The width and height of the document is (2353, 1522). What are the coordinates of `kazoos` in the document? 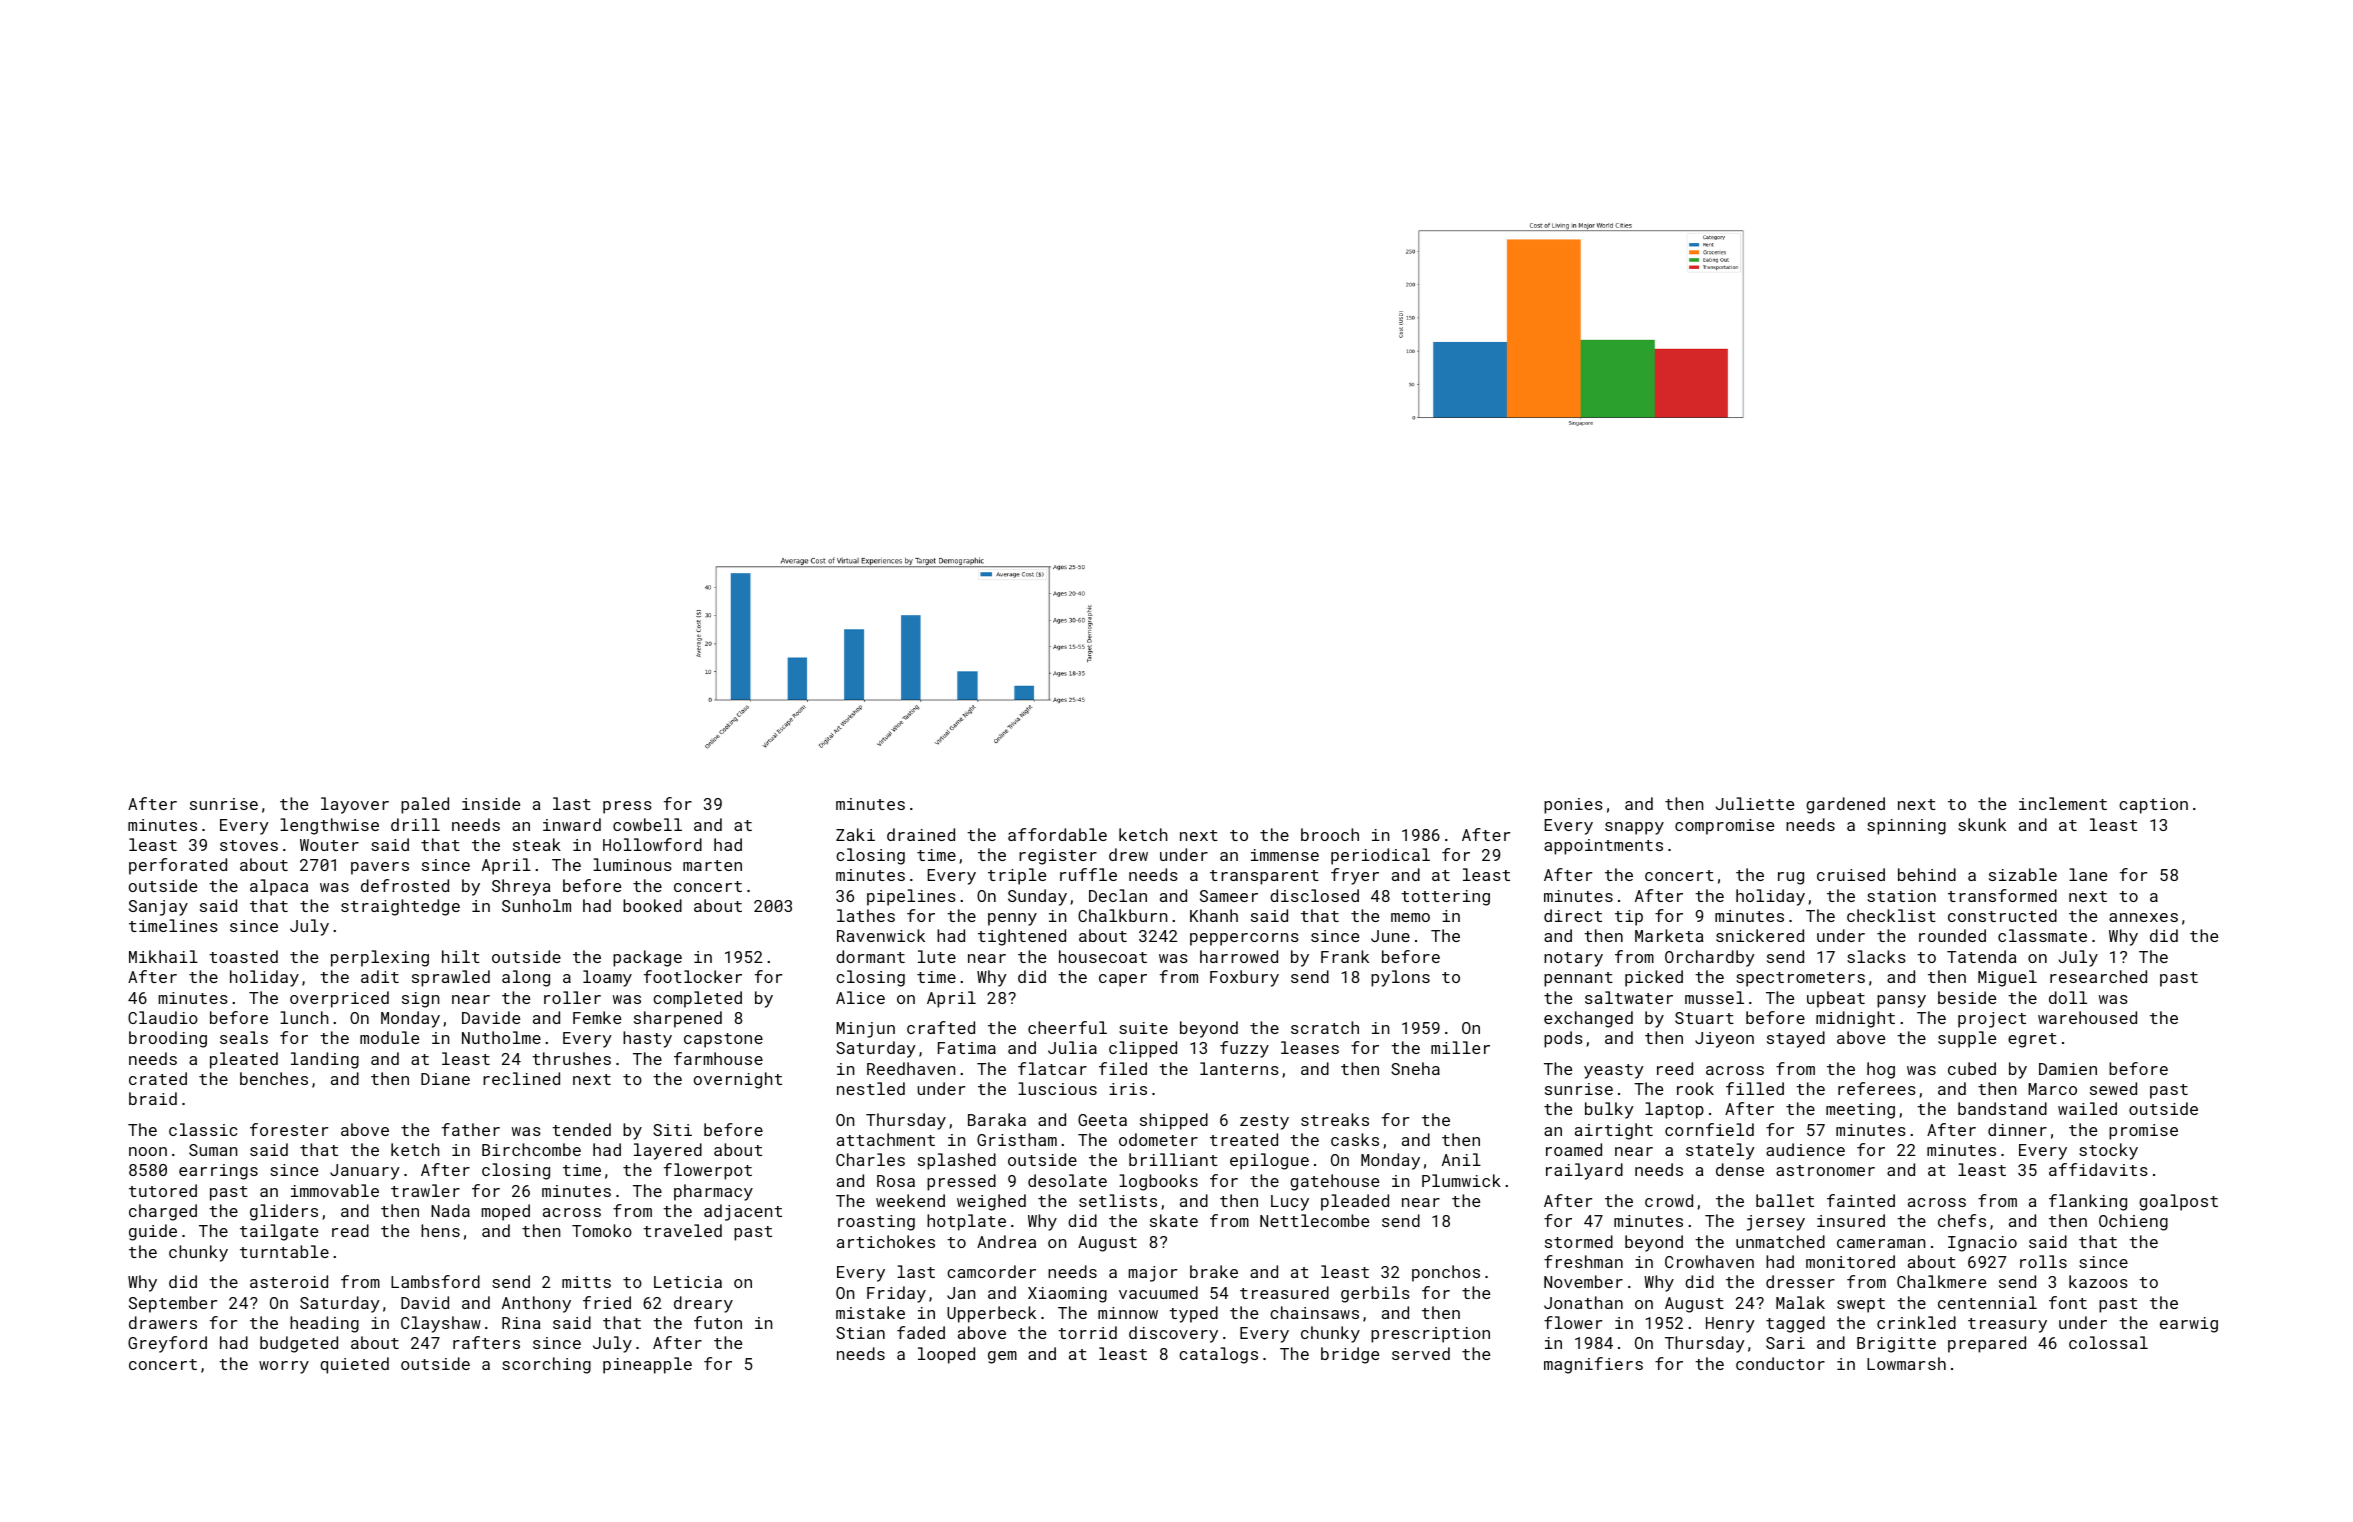 It's located at (2098, 1281).
